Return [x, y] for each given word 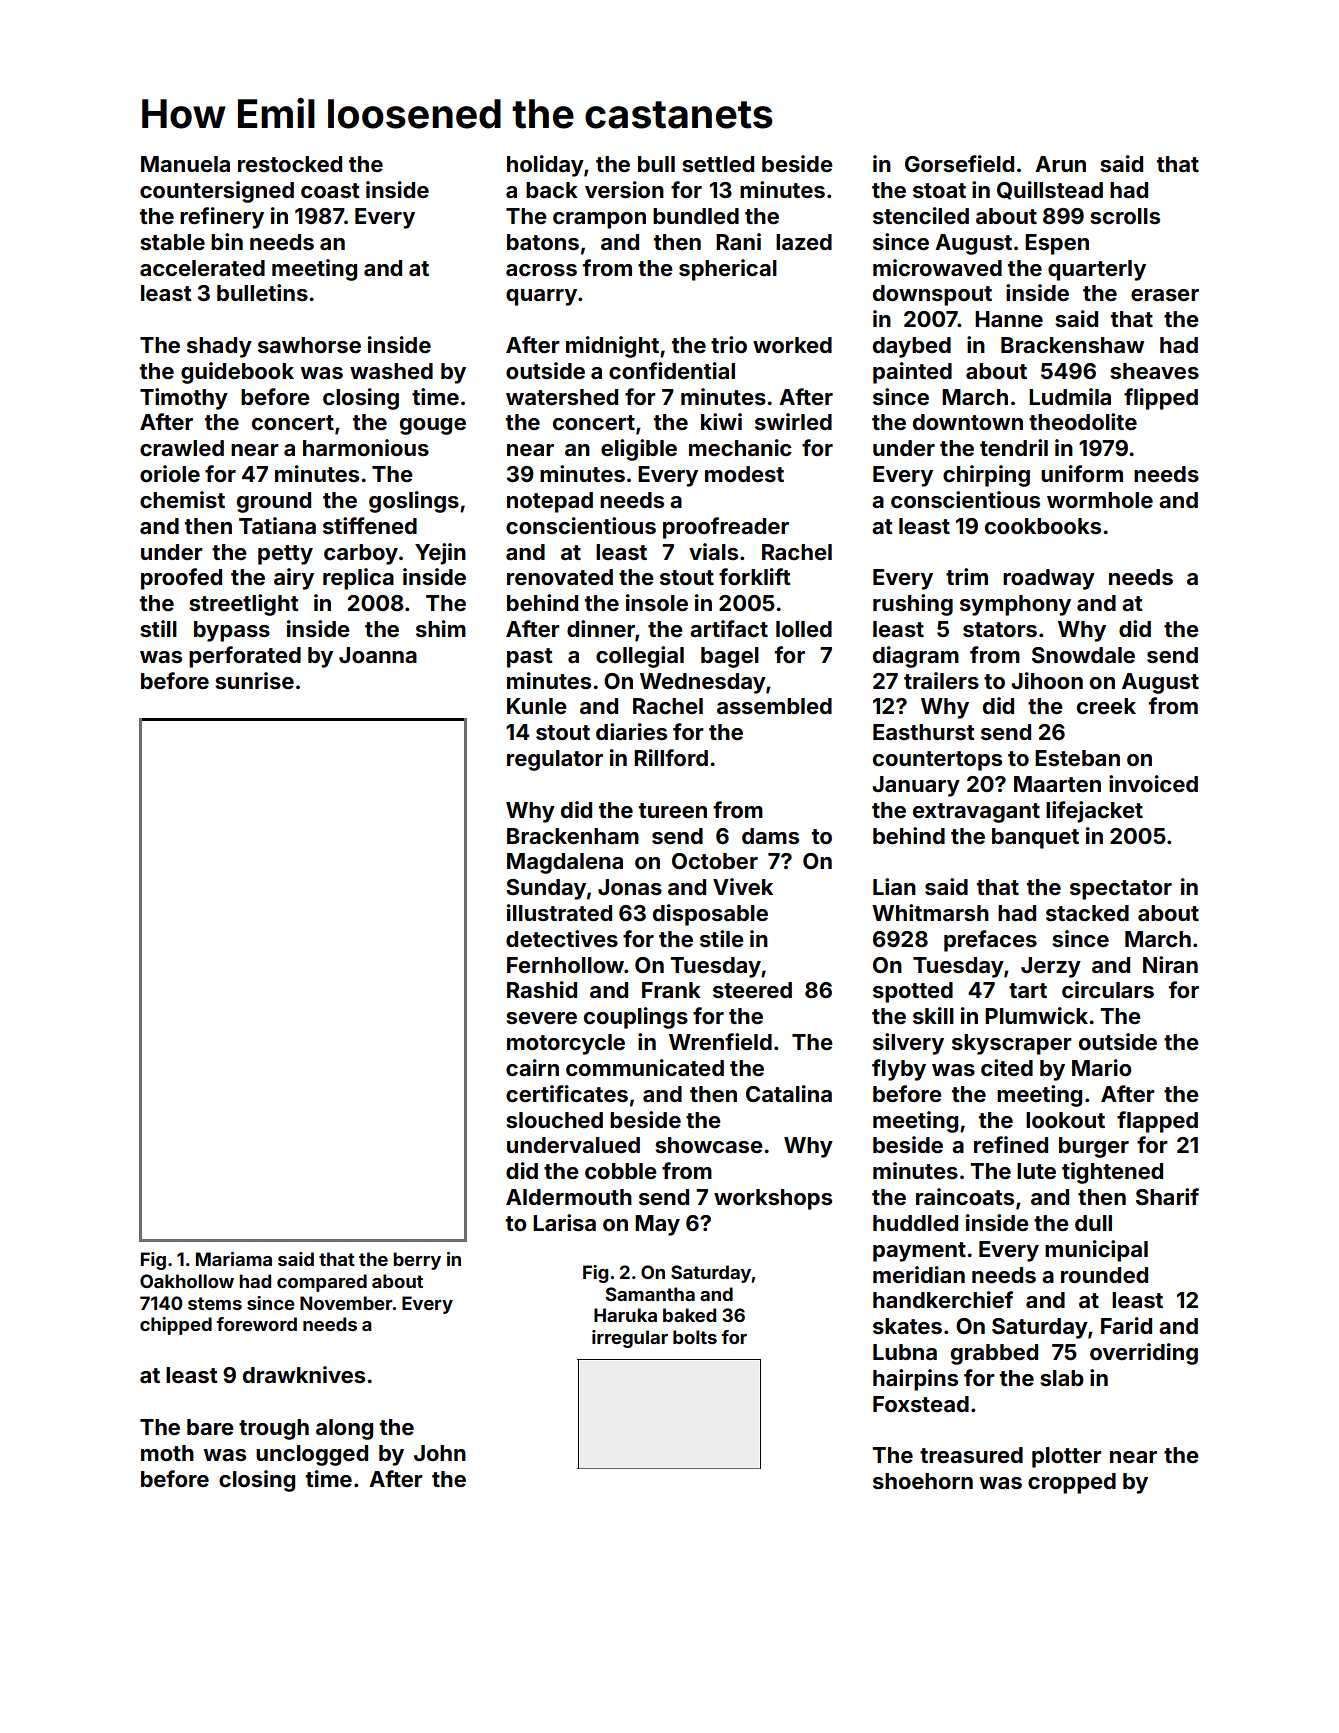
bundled [696, 216]
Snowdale [1083, 655]
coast [330, 190]
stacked [1087, 913]
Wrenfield [720, 1041]
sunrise [254, 680]
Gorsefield [959, 163]
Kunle [537, 706]
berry [417, 1261]
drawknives [304, 1374]
